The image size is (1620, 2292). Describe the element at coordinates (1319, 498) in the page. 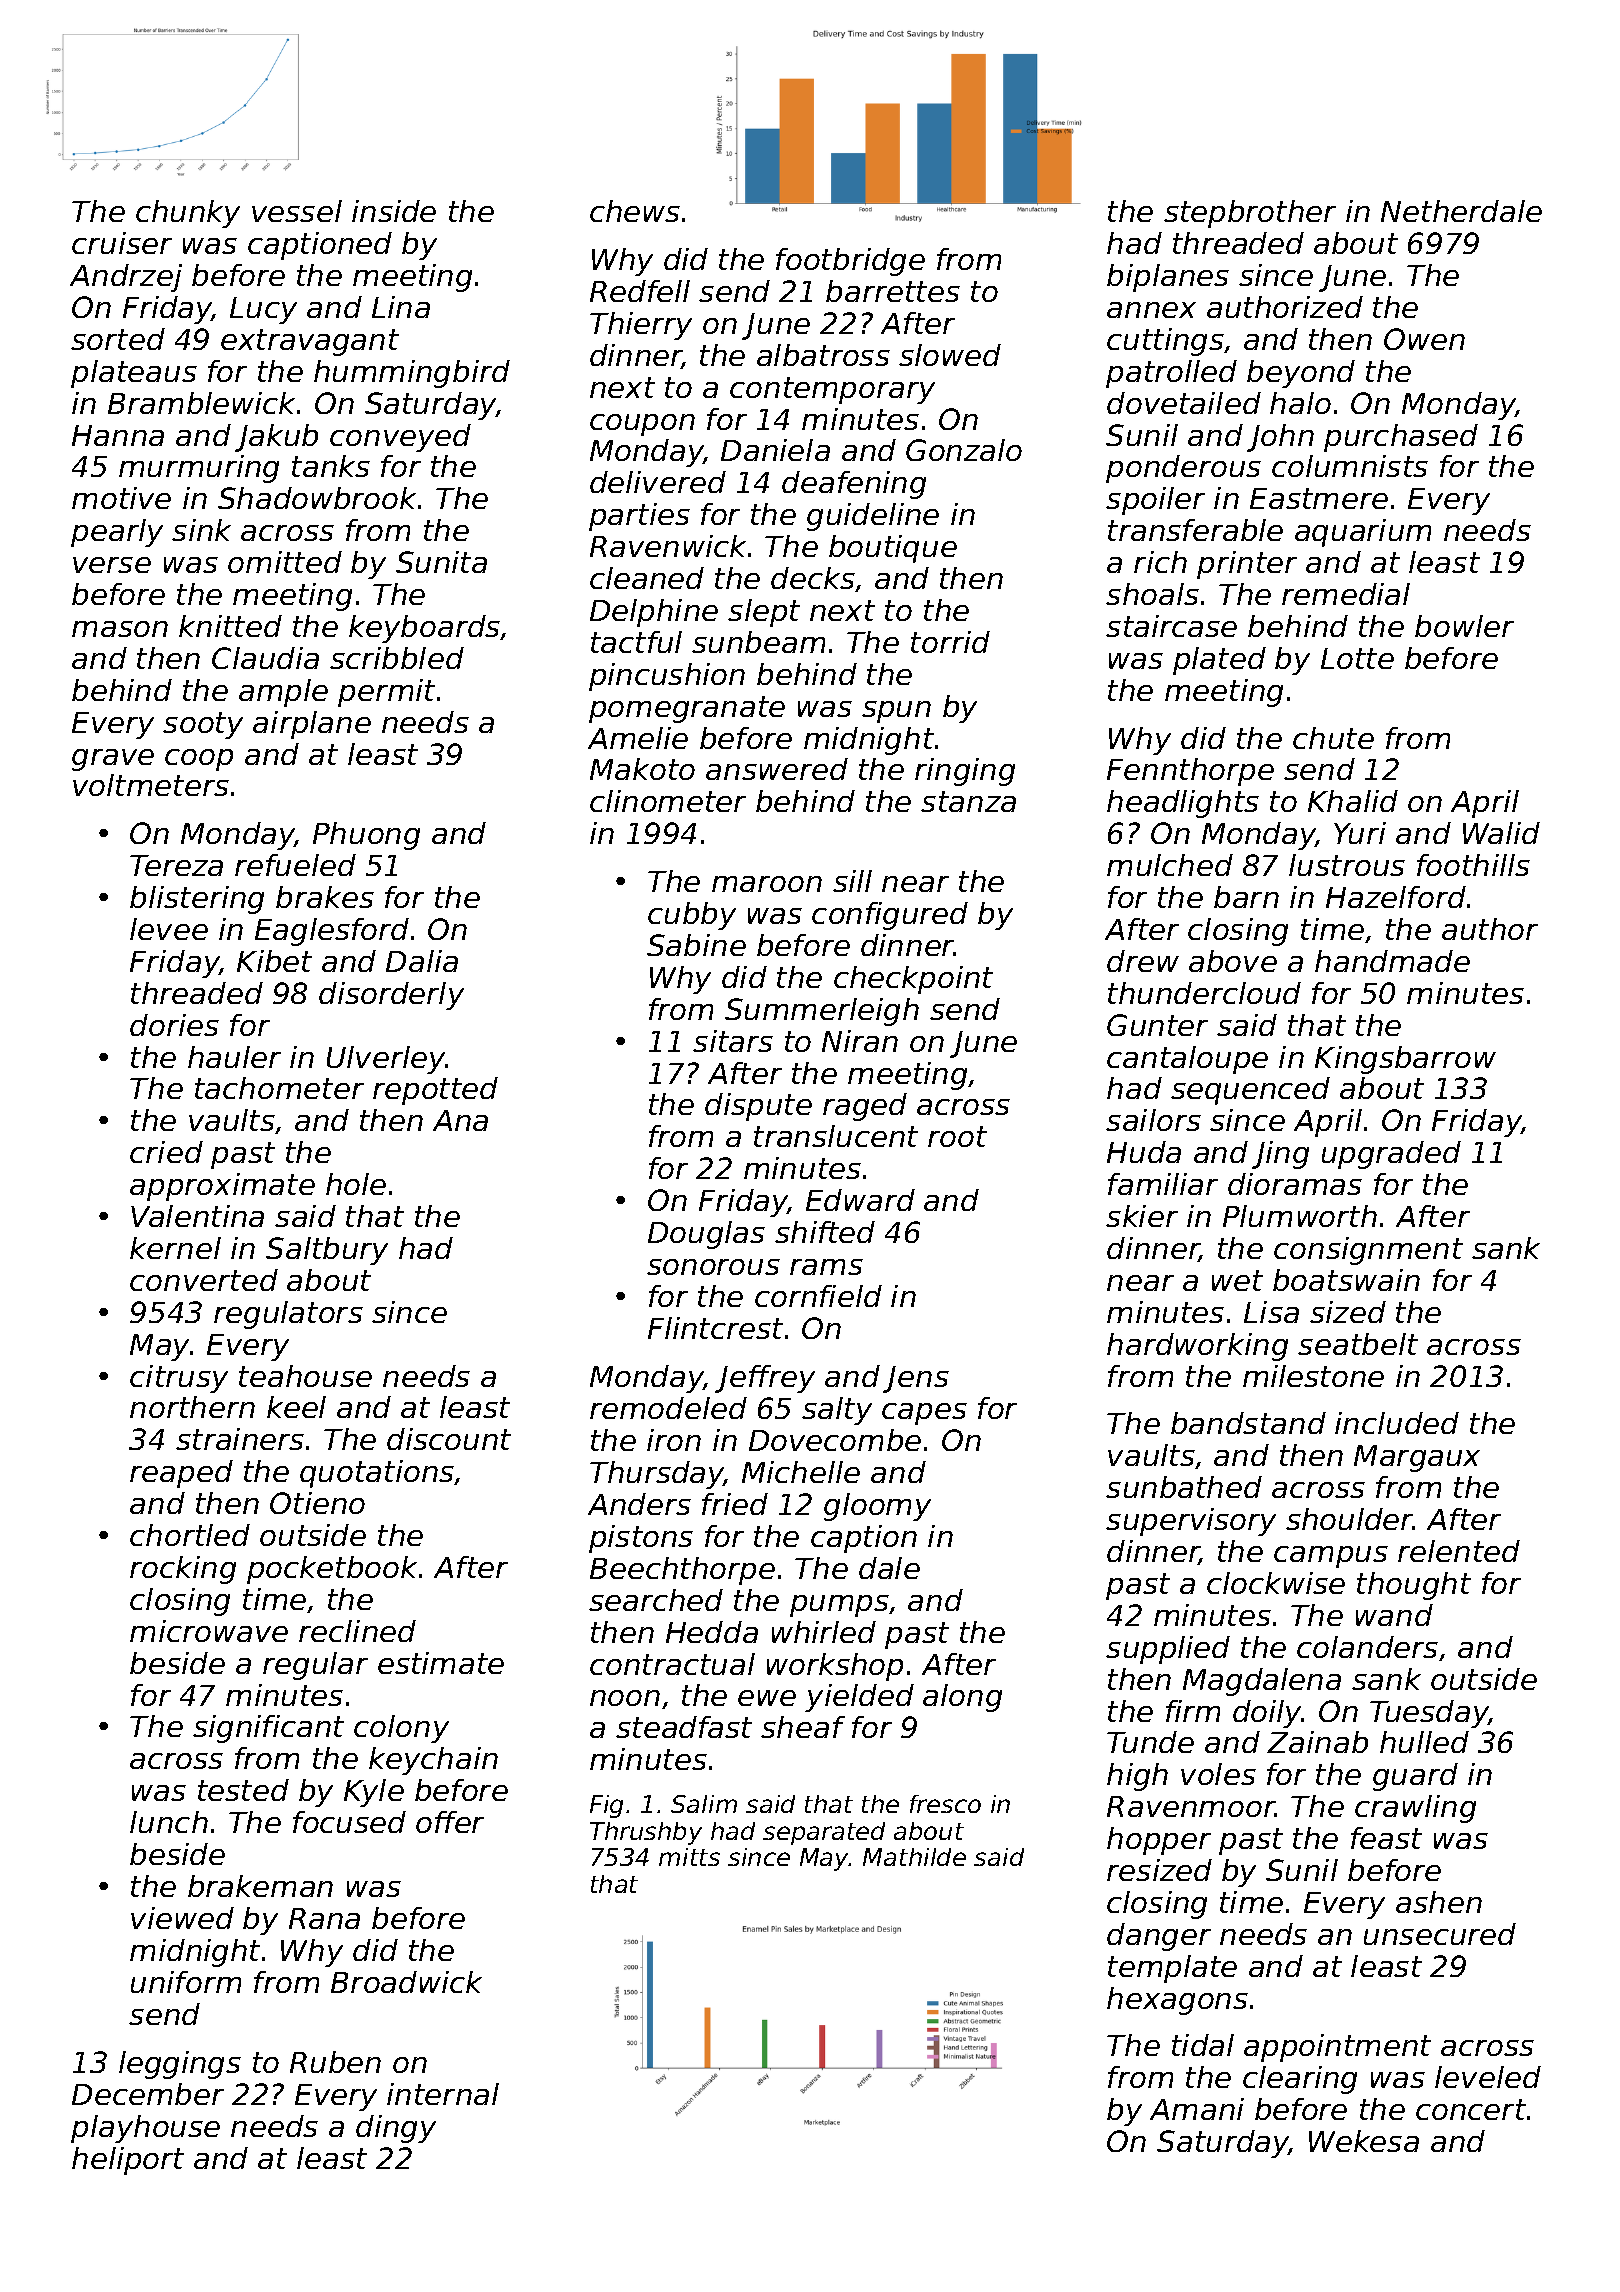

I see `Eastmere` at that location.
